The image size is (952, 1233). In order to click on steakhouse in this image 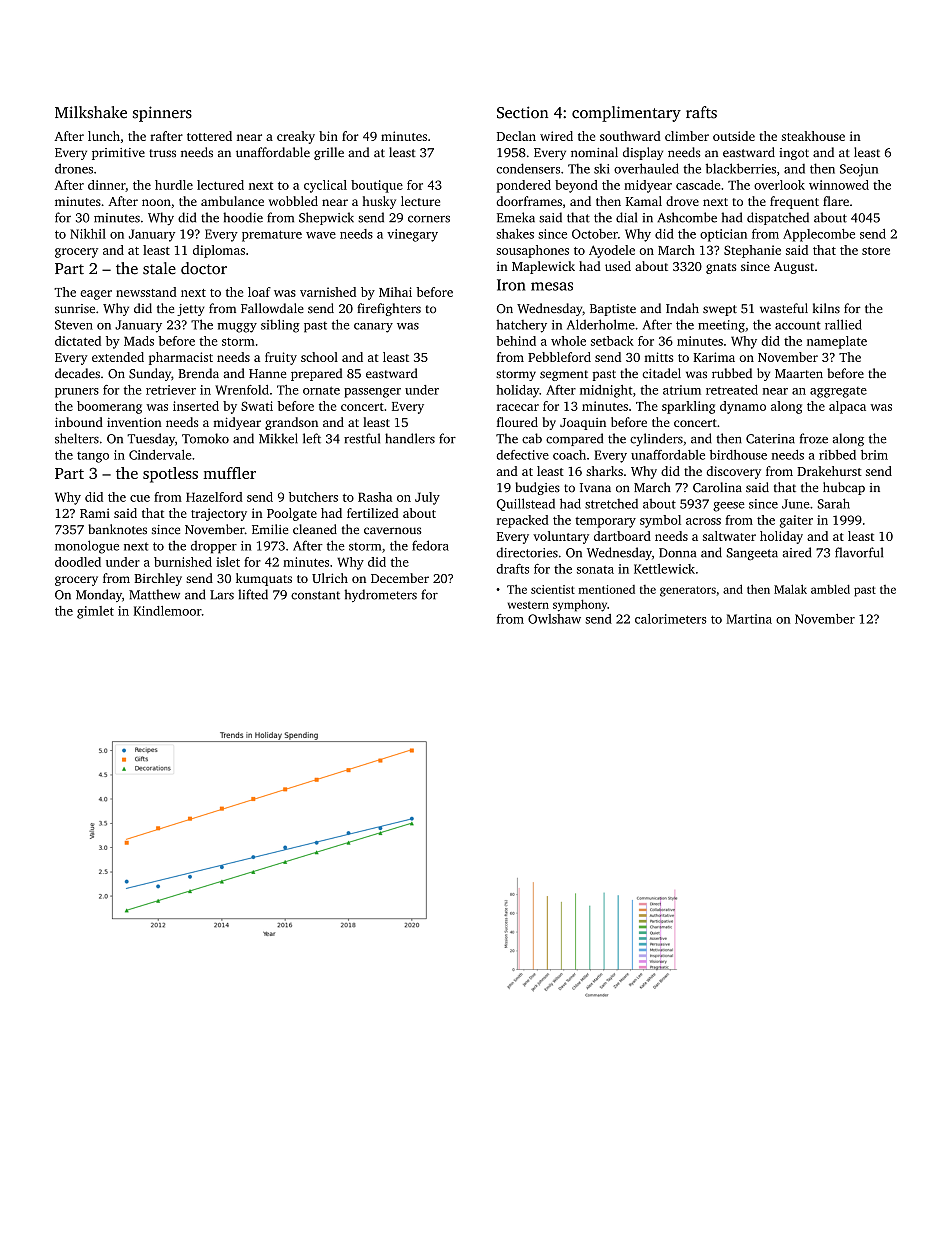, I will do `click(813, 136)`.
